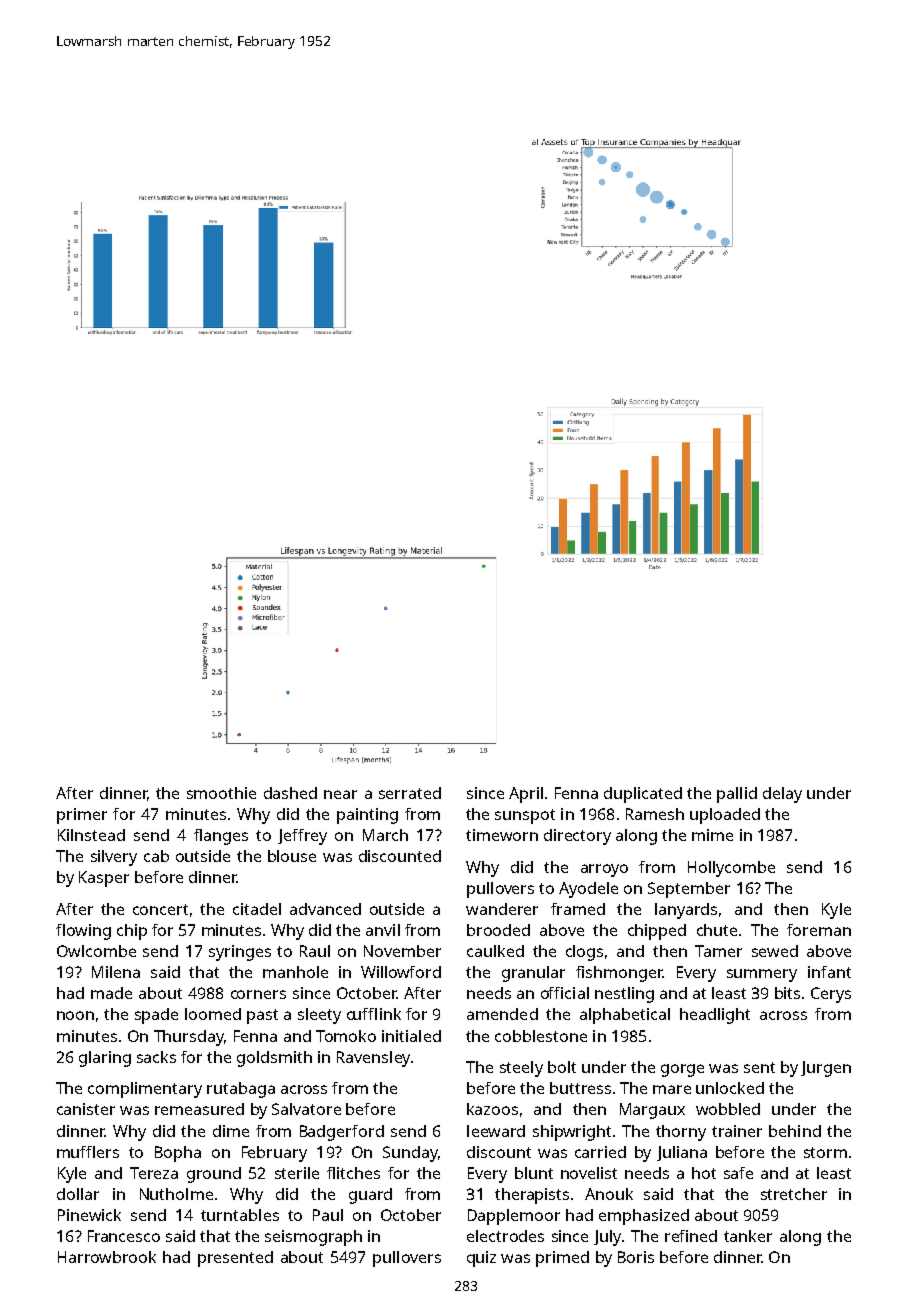  Describe the element at coordinates (107, 1257) in the screenshot. I see `Harrowbrook` at that location.
